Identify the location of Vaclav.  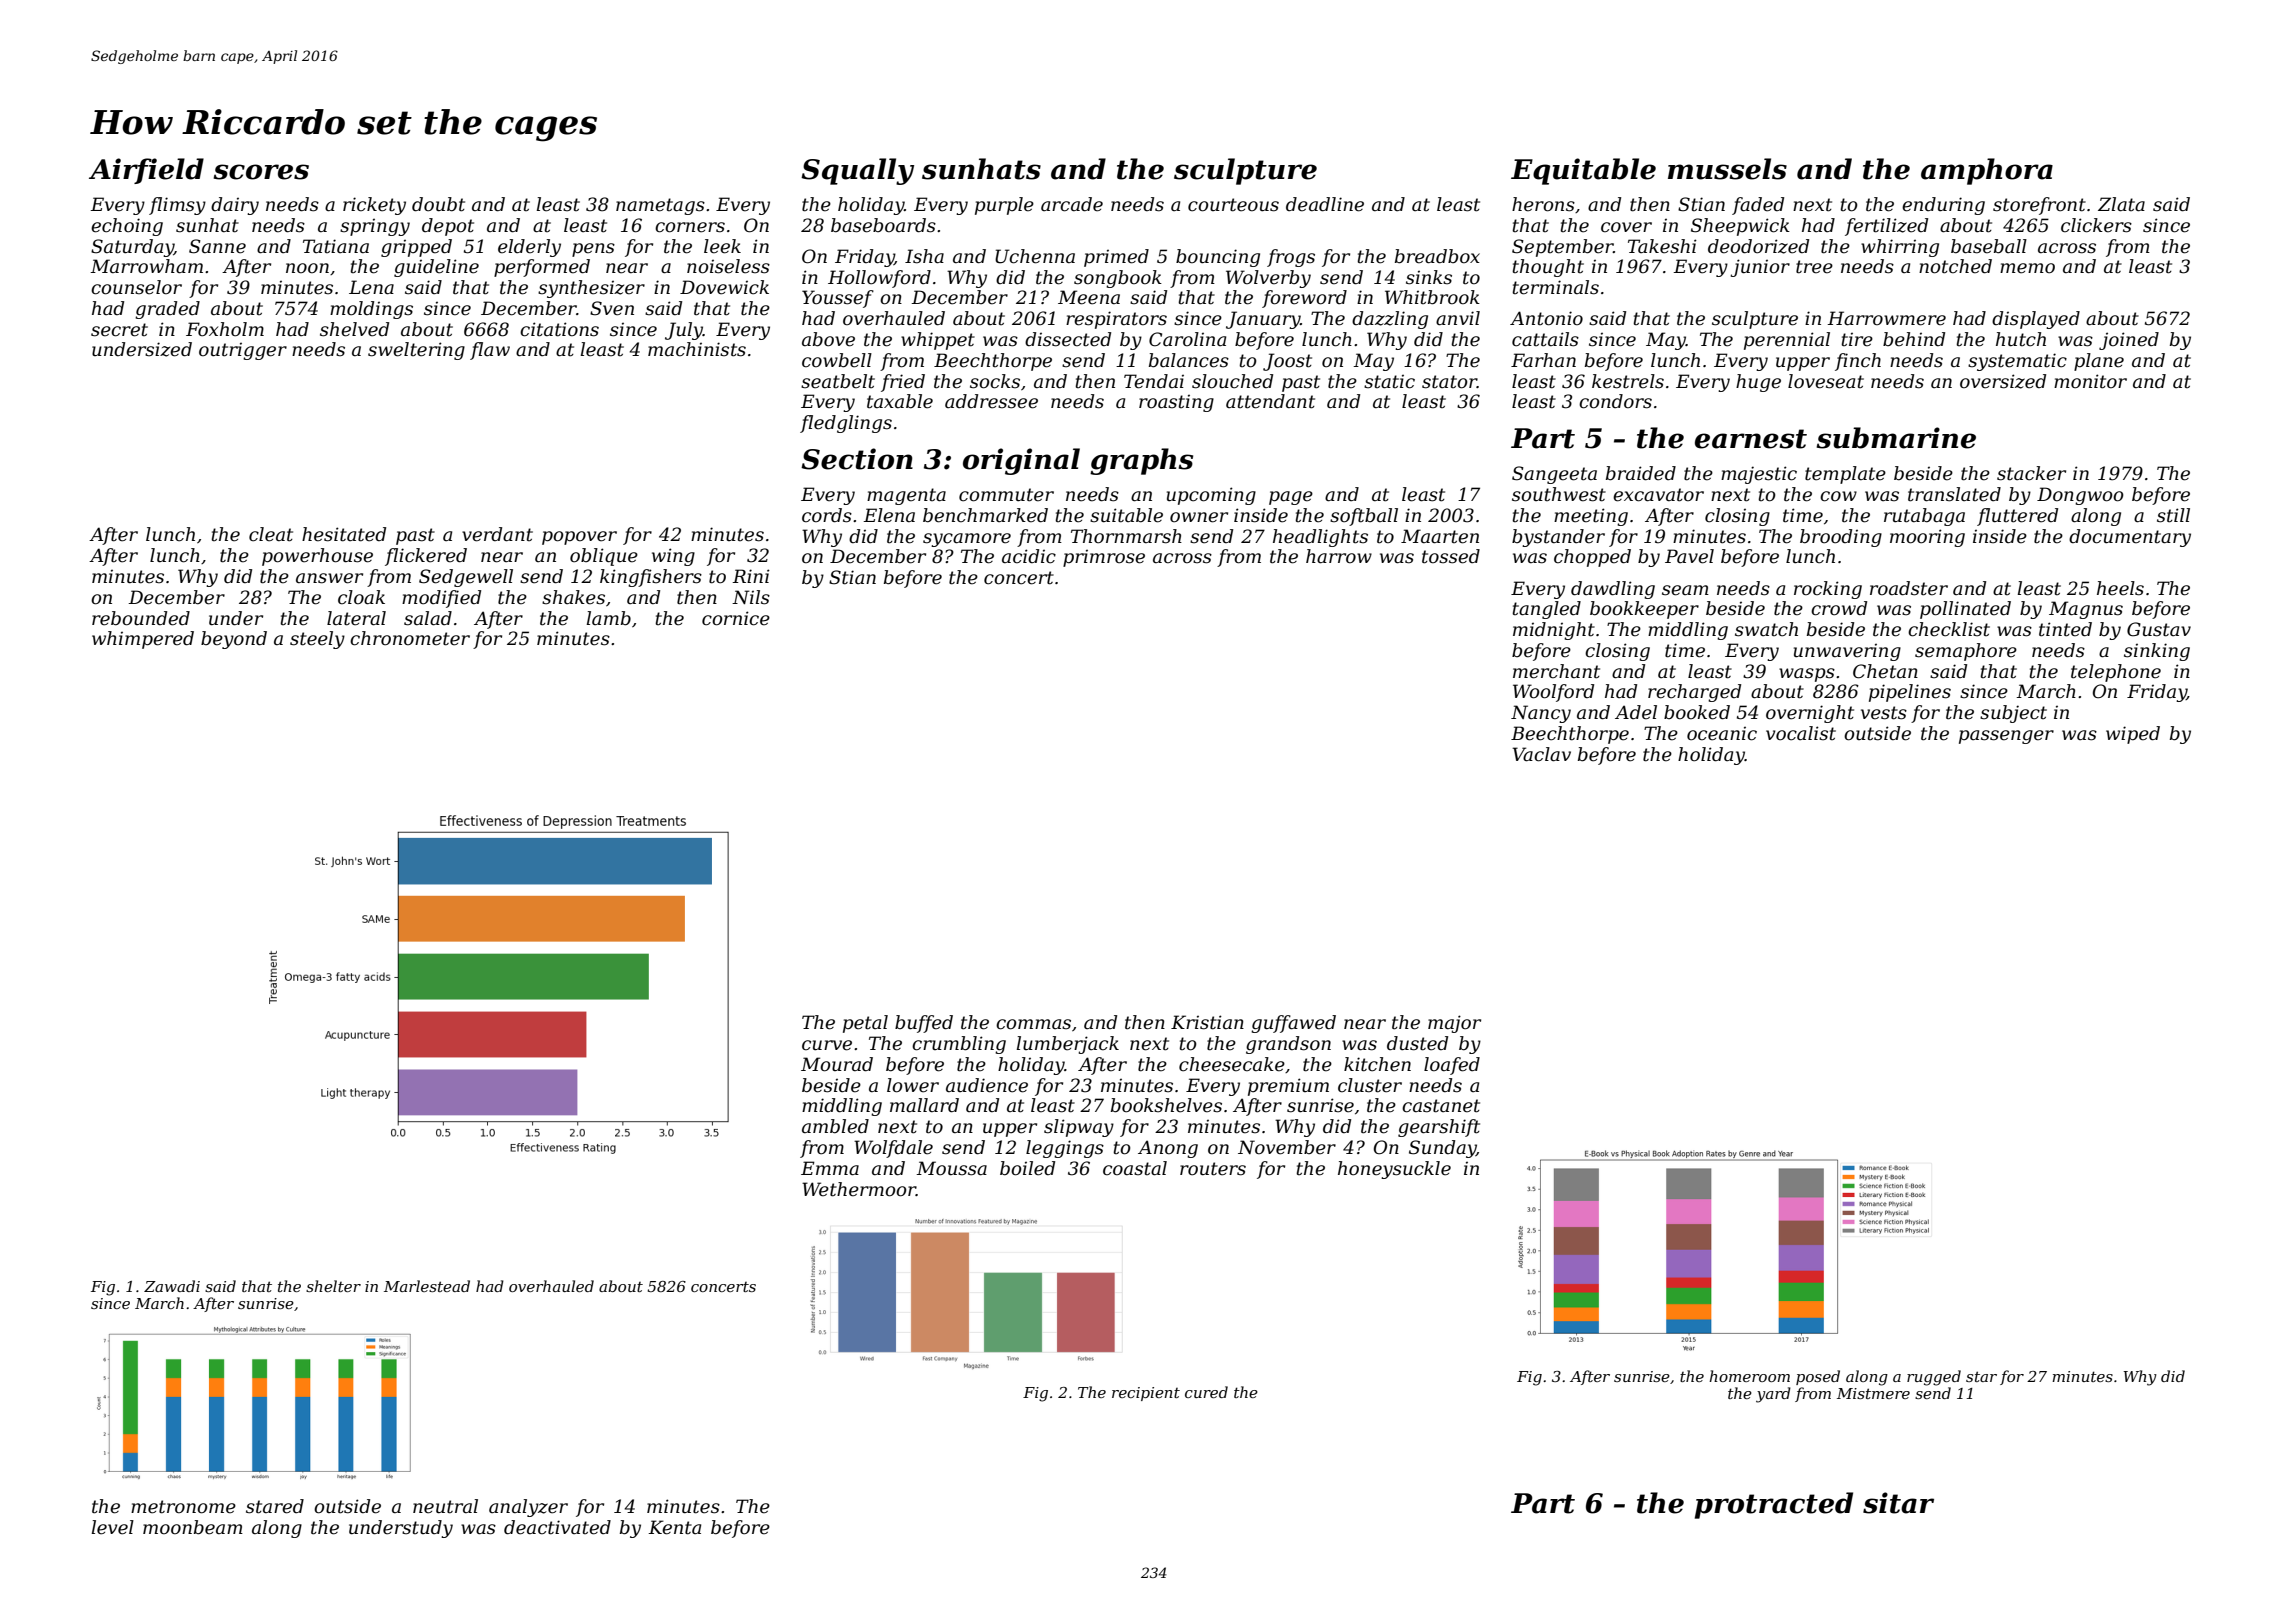
(1541, 754).
